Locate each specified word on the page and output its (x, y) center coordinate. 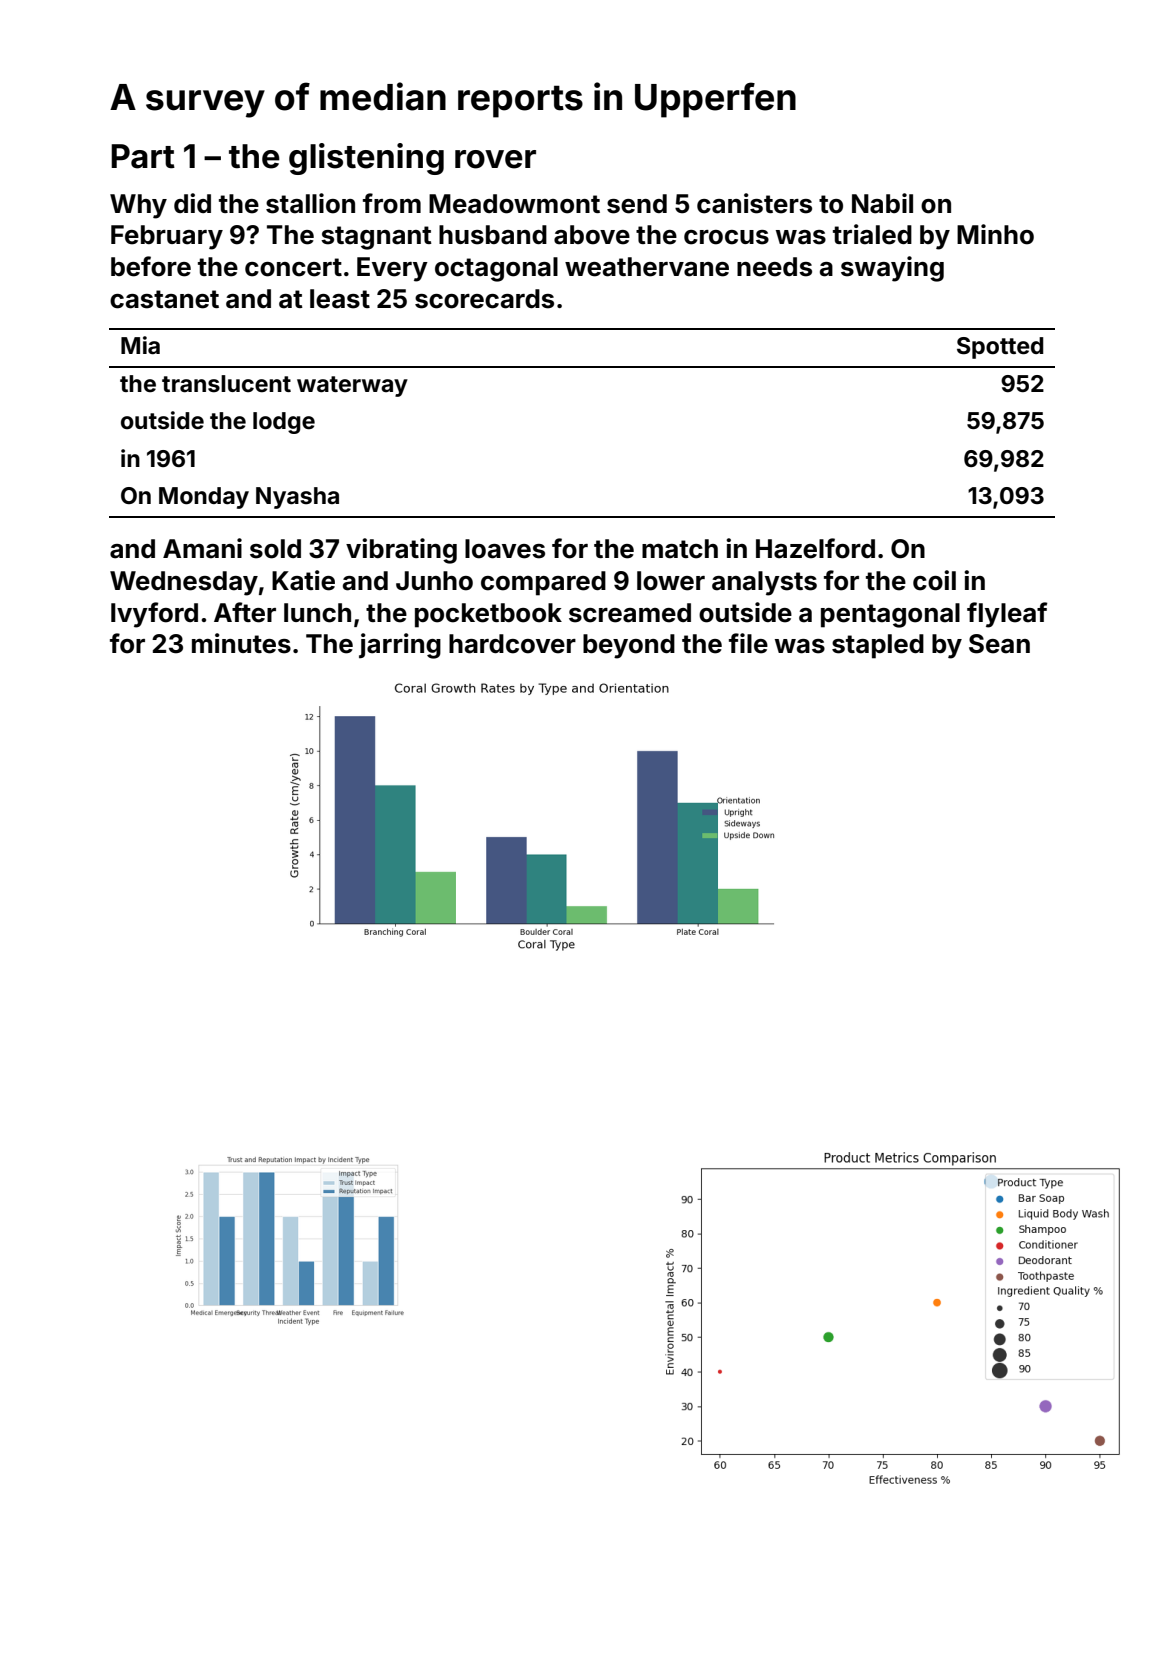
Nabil (882, 203)
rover (495, 159)
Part (143, 156)
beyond (629, 646)
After (245, 612)
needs (774, 267)
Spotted (1000, 348)
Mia (140, 345)
